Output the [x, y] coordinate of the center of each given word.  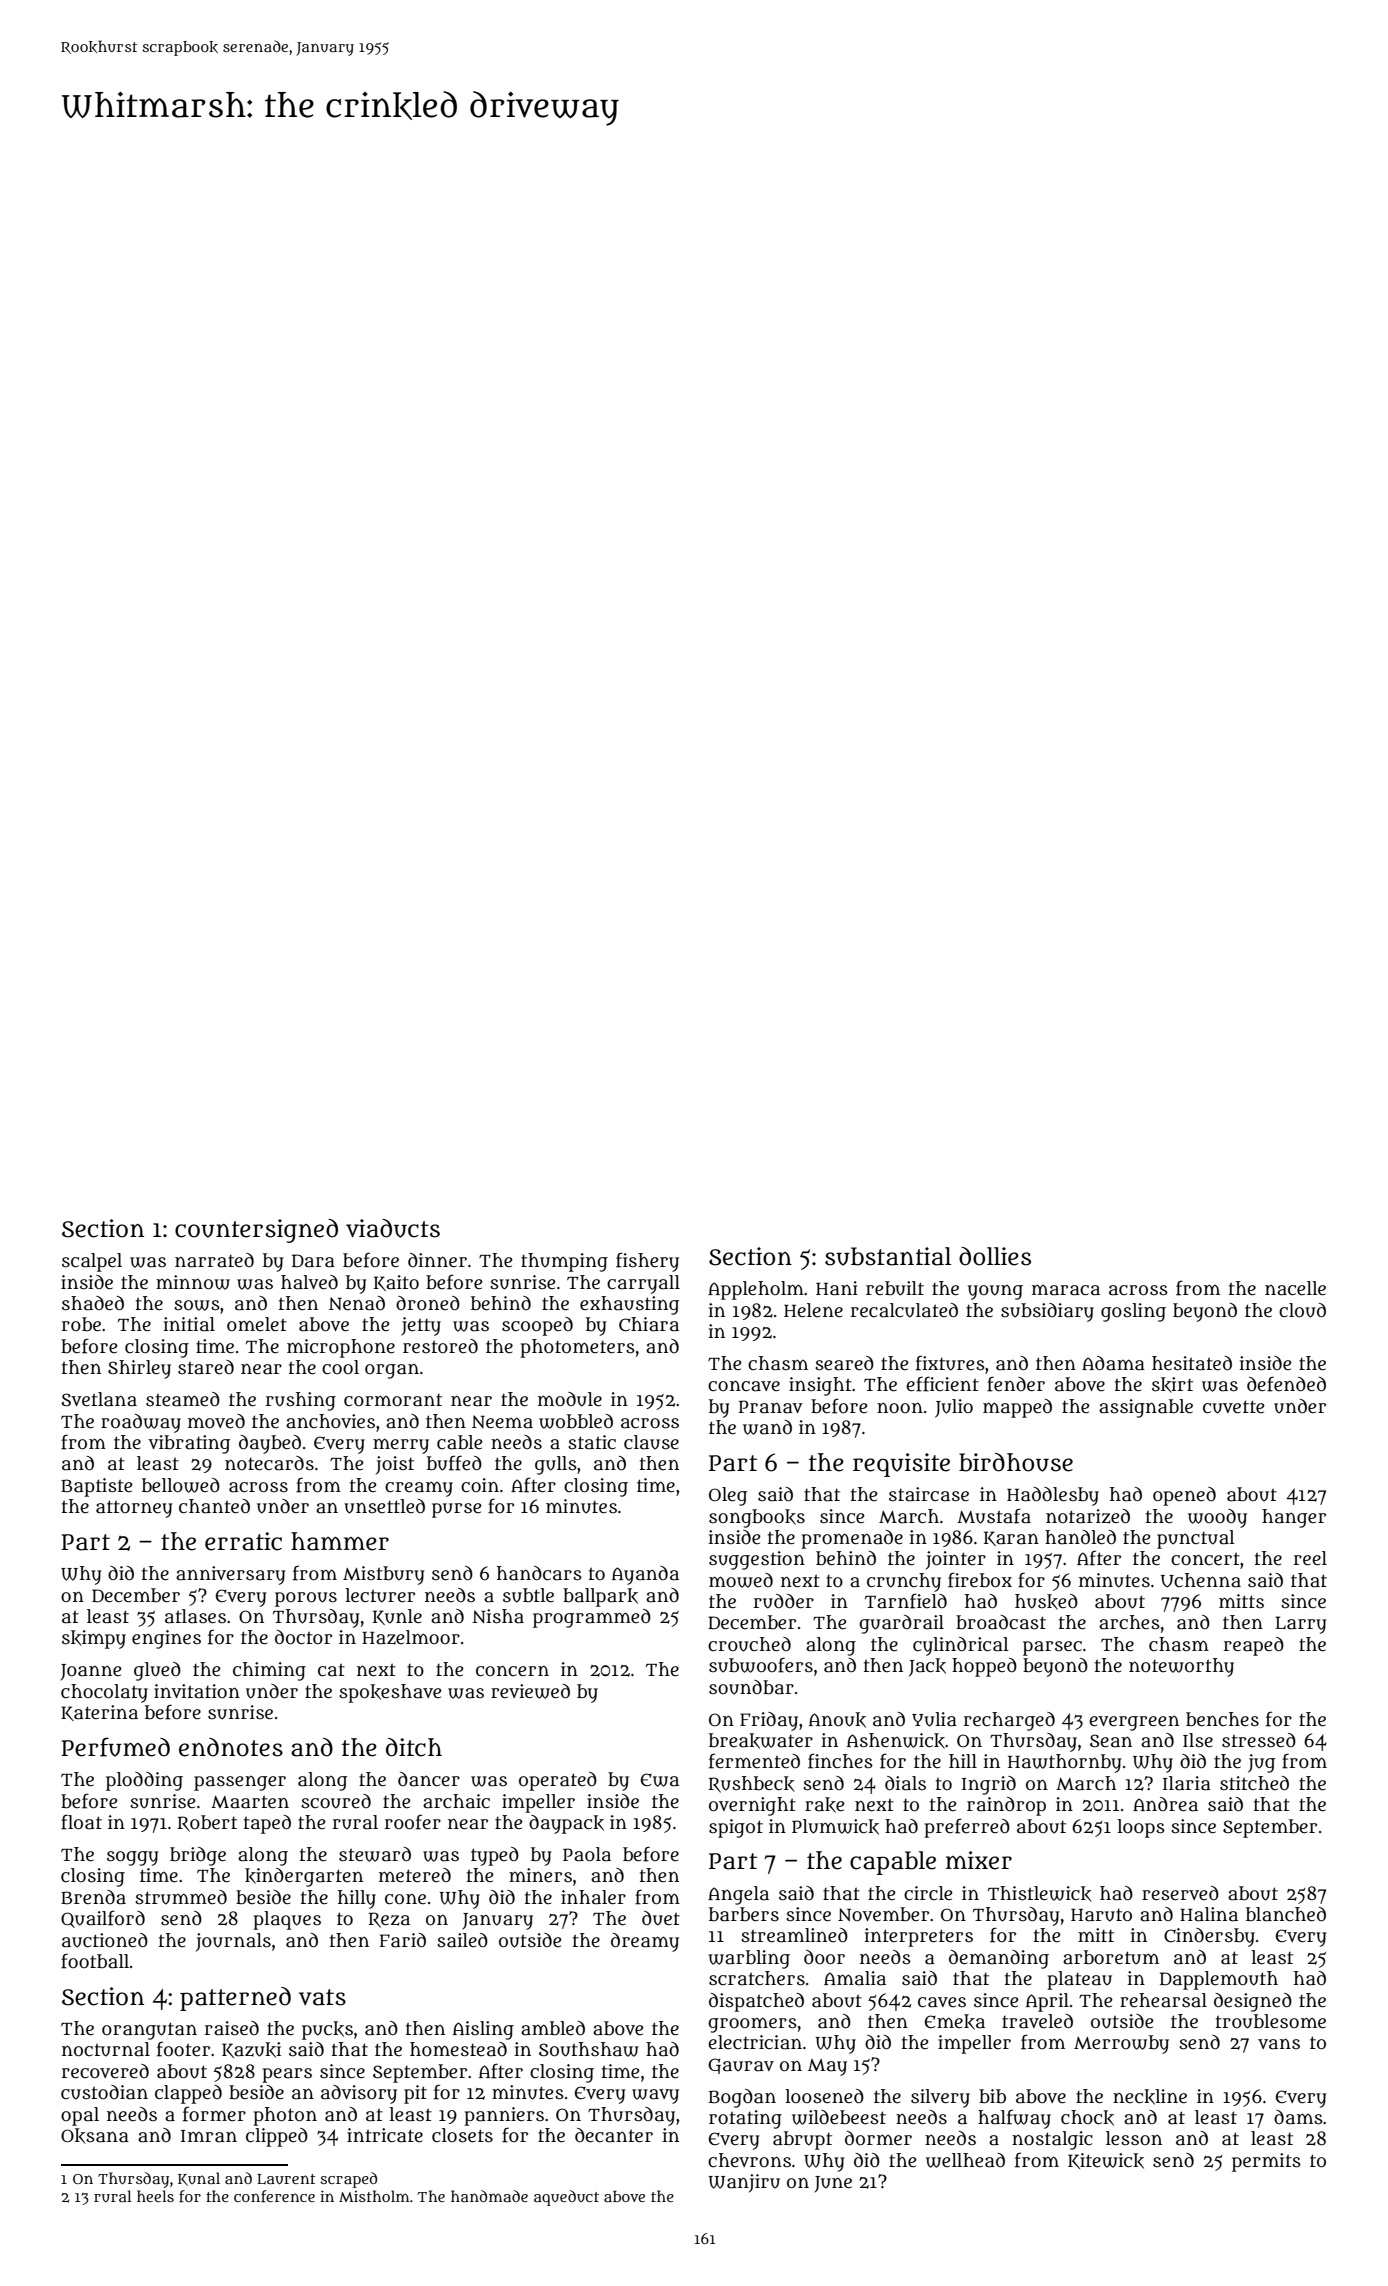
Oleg [728, 1496]
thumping [564, 1262]
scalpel [92, 1262]
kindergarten [304, 1877]
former [214, 2114]
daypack [566, 1824]
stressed [1259, 1740]
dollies [995, 1256]
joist [395, 1465]
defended [1286, 1384]
